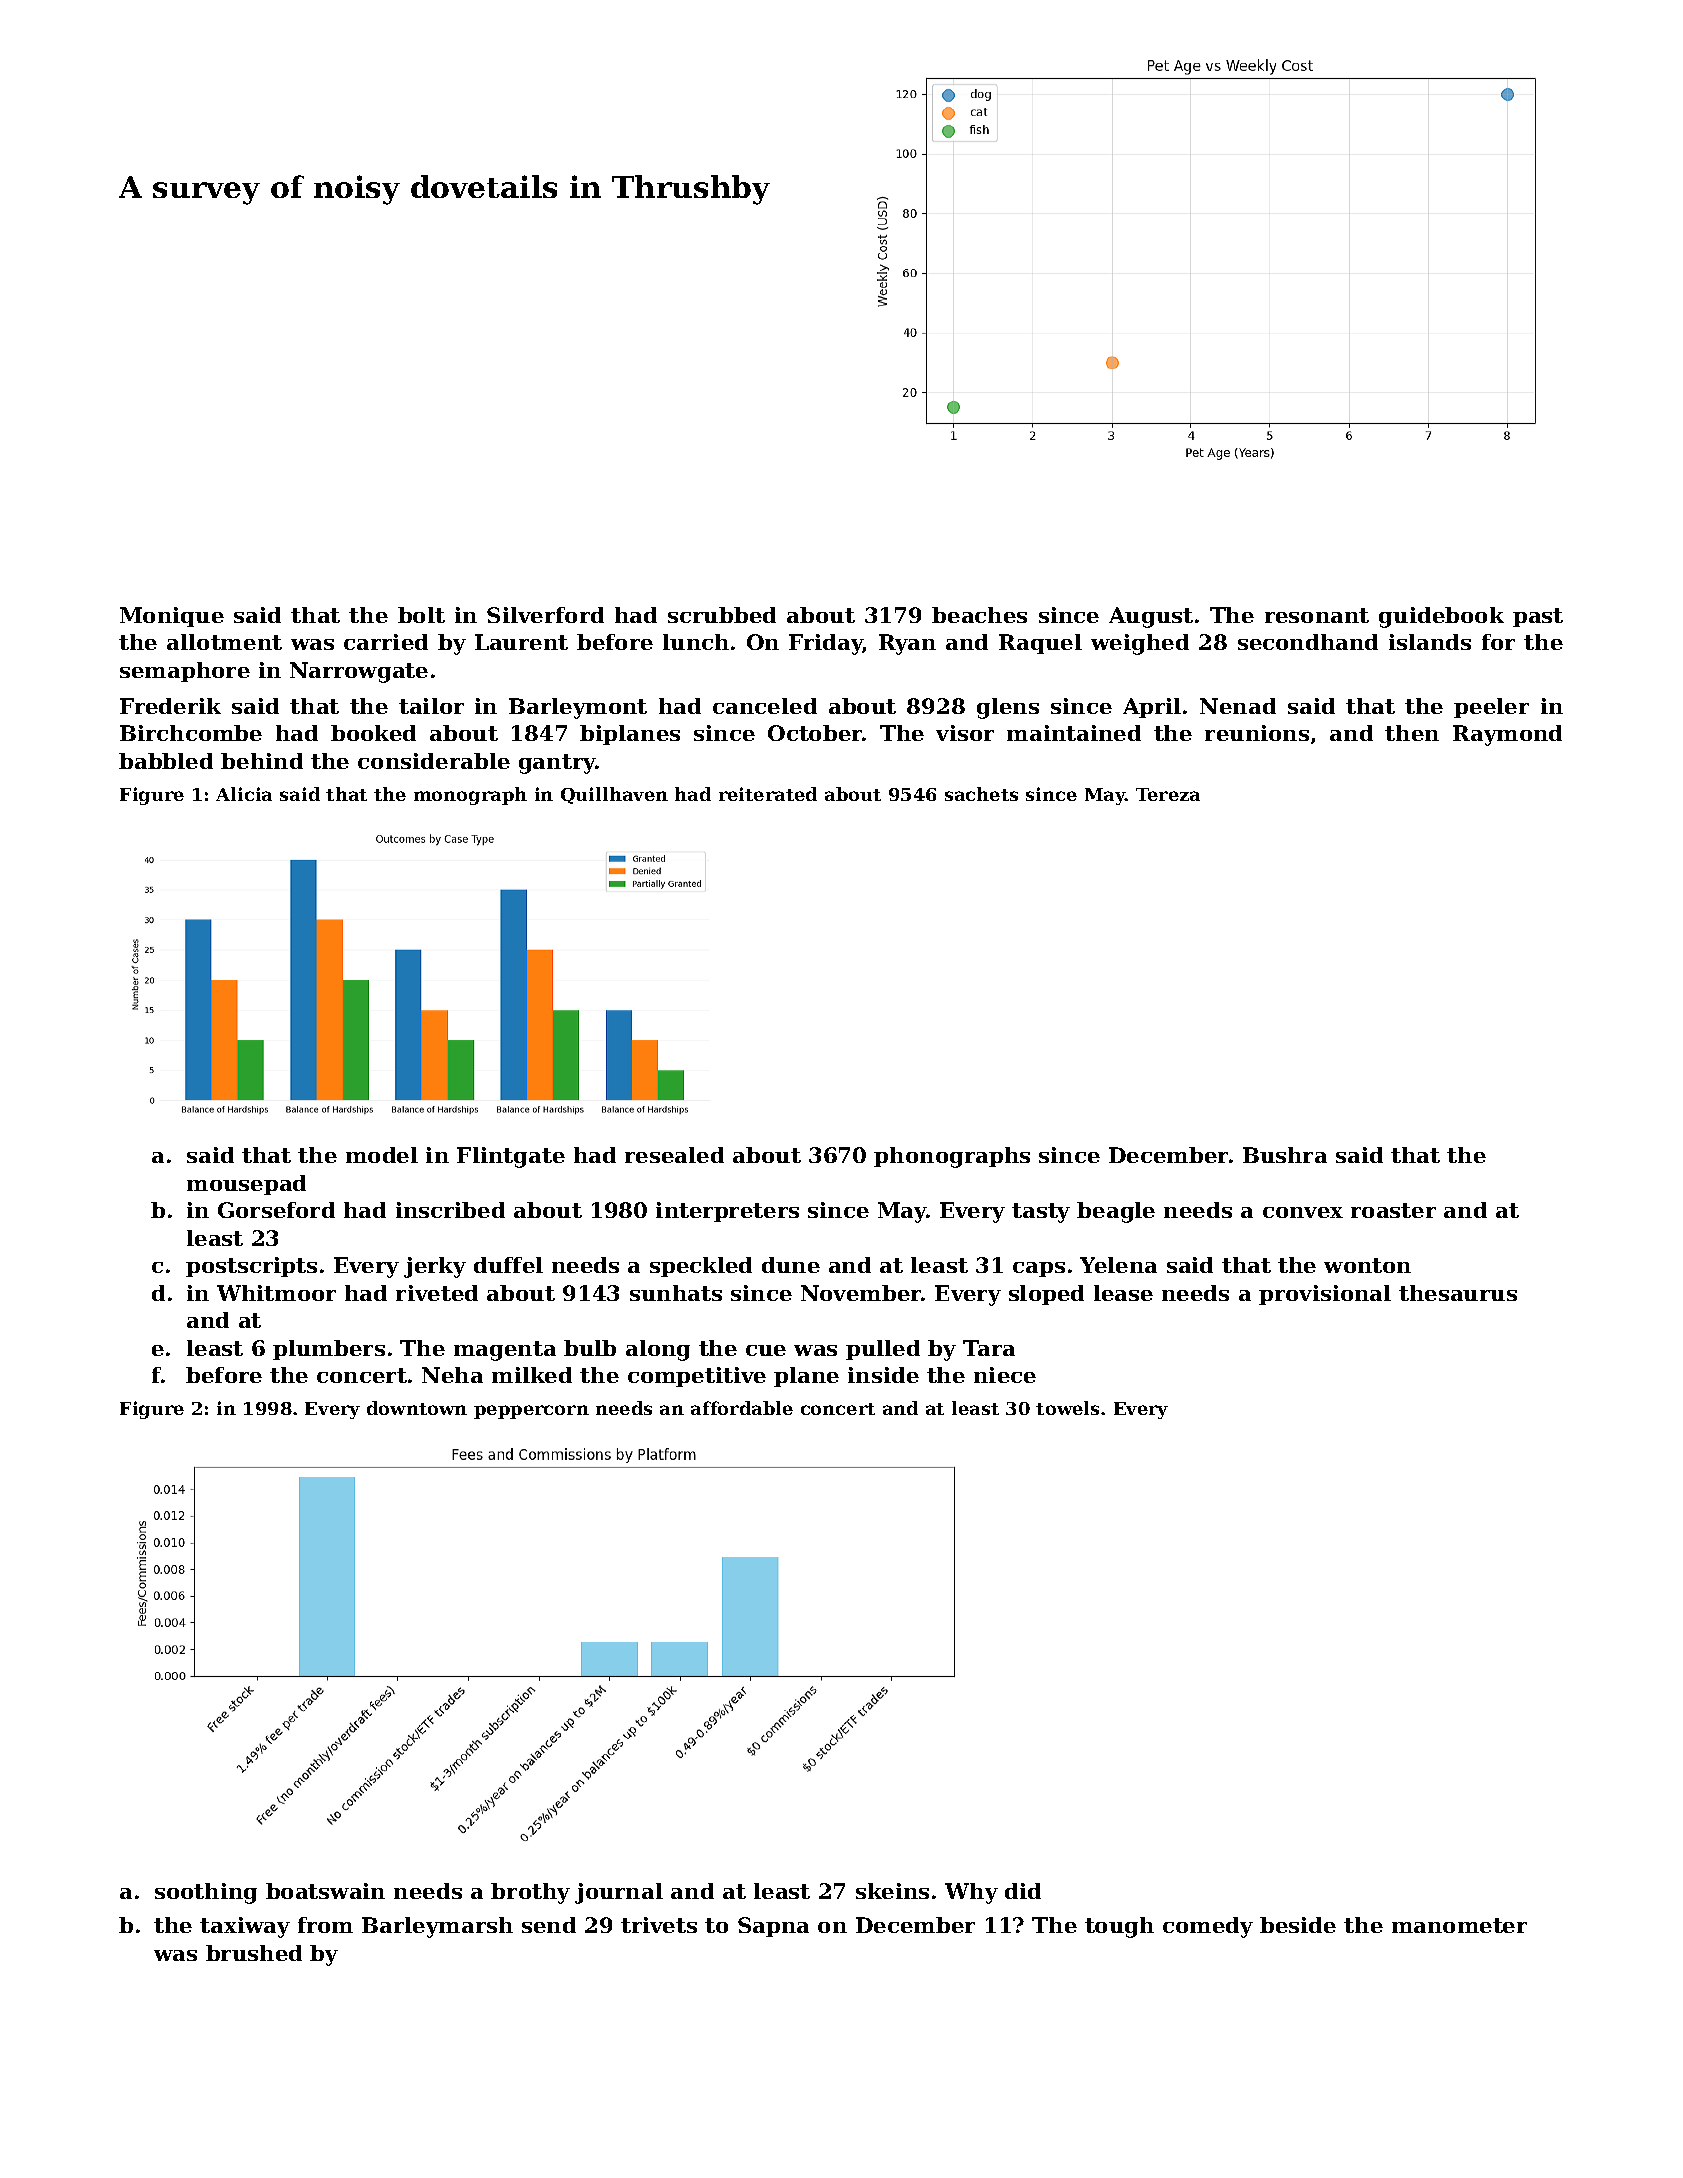 The height and width of the screenshot is (2178, 1683). What do you see at coordinates (981, 794) in the screenshot?
I see `sachets` at bounding box center [981, 794].
